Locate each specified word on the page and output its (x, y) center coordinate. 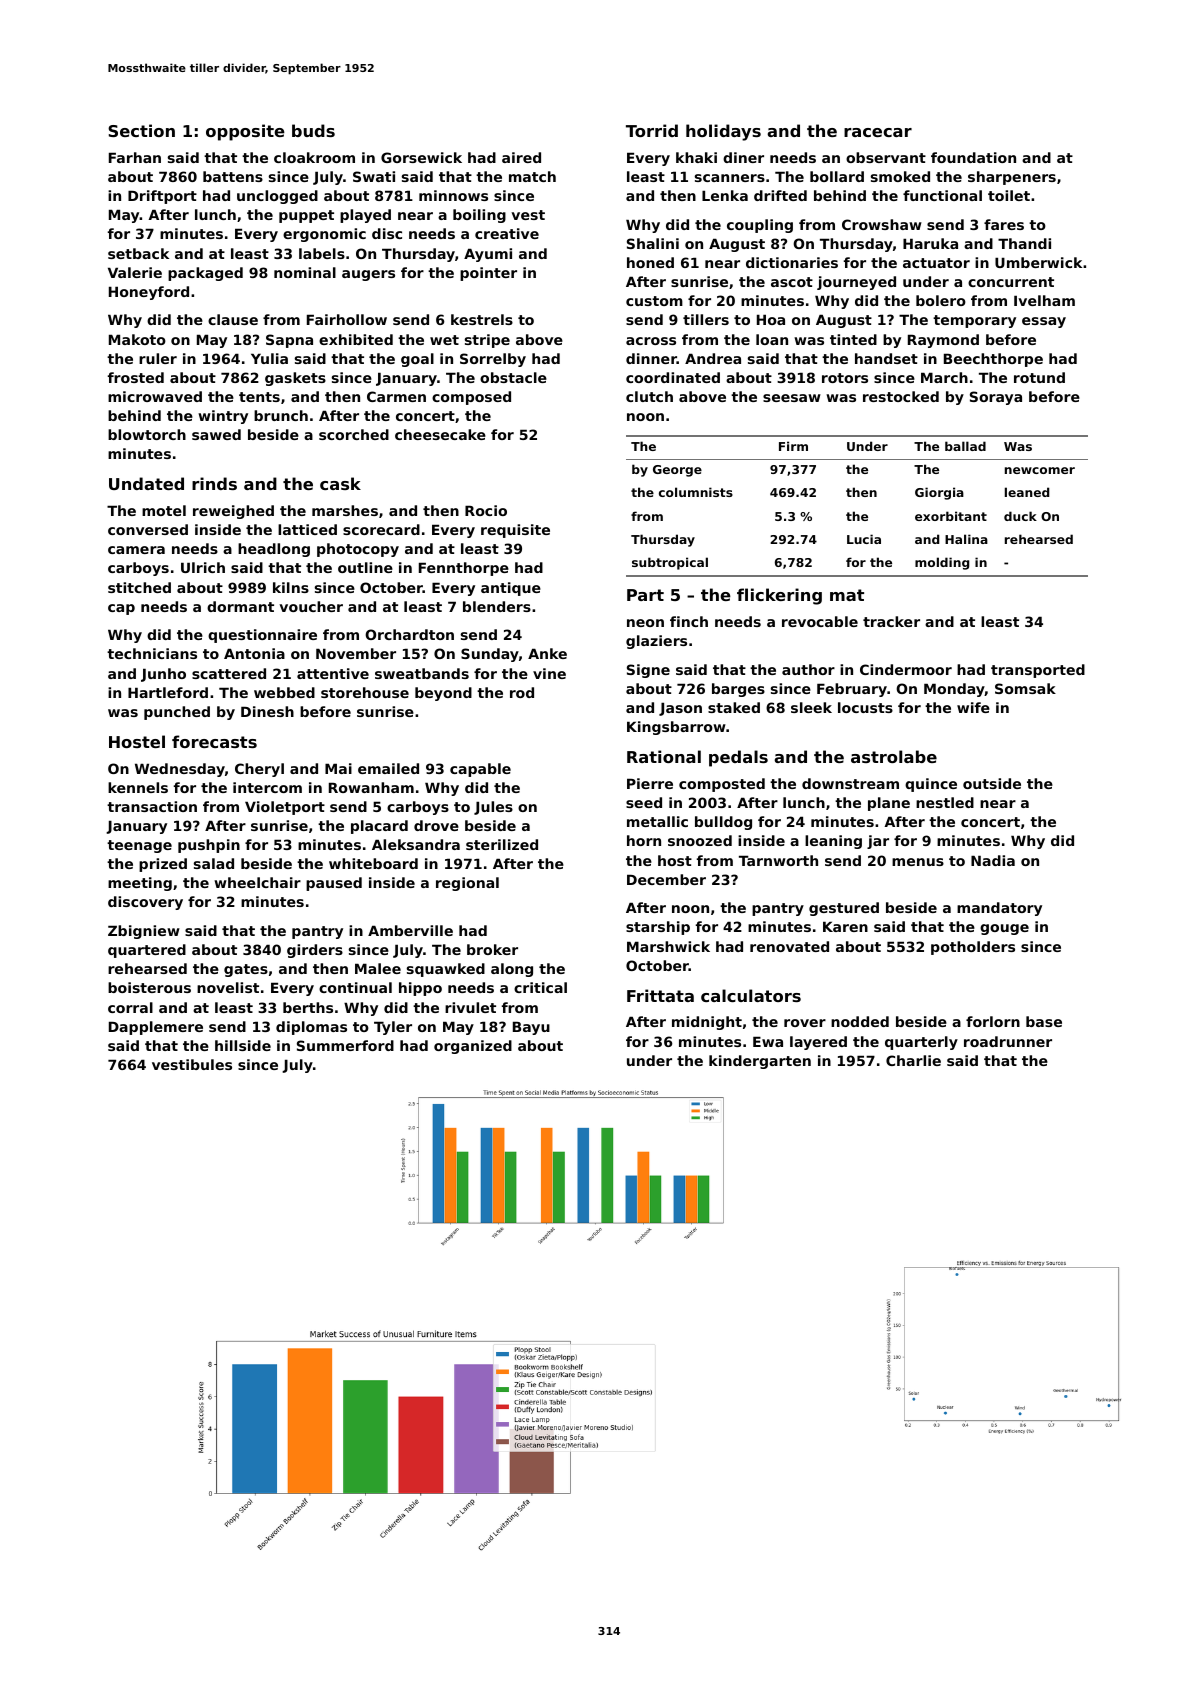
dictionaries (792, 262)
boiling (479, 216)
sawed (216, 434)
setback (138, 253)
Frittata (660, 995)
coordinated (673, 377)
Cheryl (259, 770)
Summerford (345, 1045)
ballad (965, 446)
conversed (148, 529)
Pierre (650, 783)
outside (992, 783)
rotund (1039, 377)
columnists (696, 492)
